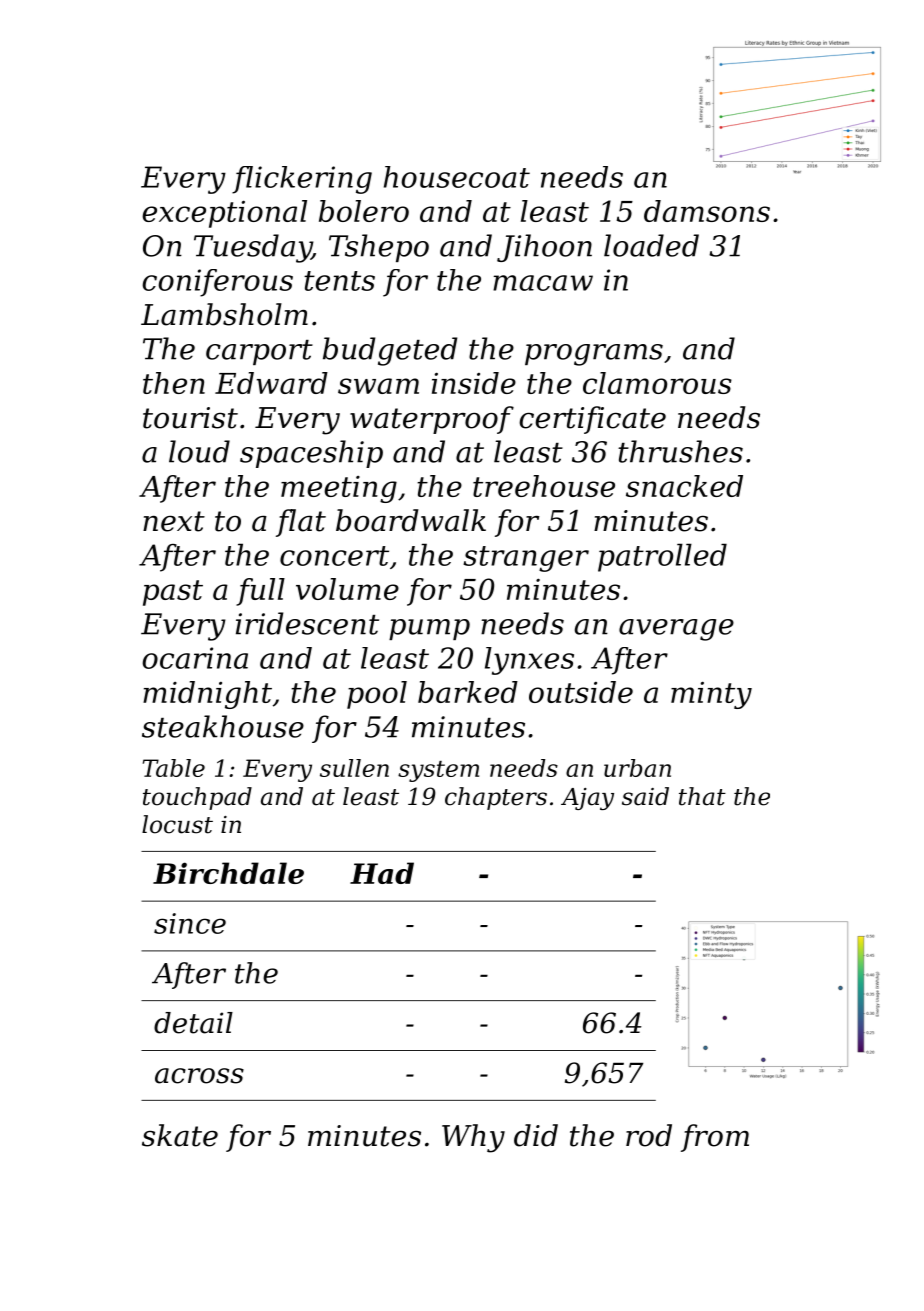  Describe the element at coordinates (382, 873) in the screenshot. I see `Had` at that location.
